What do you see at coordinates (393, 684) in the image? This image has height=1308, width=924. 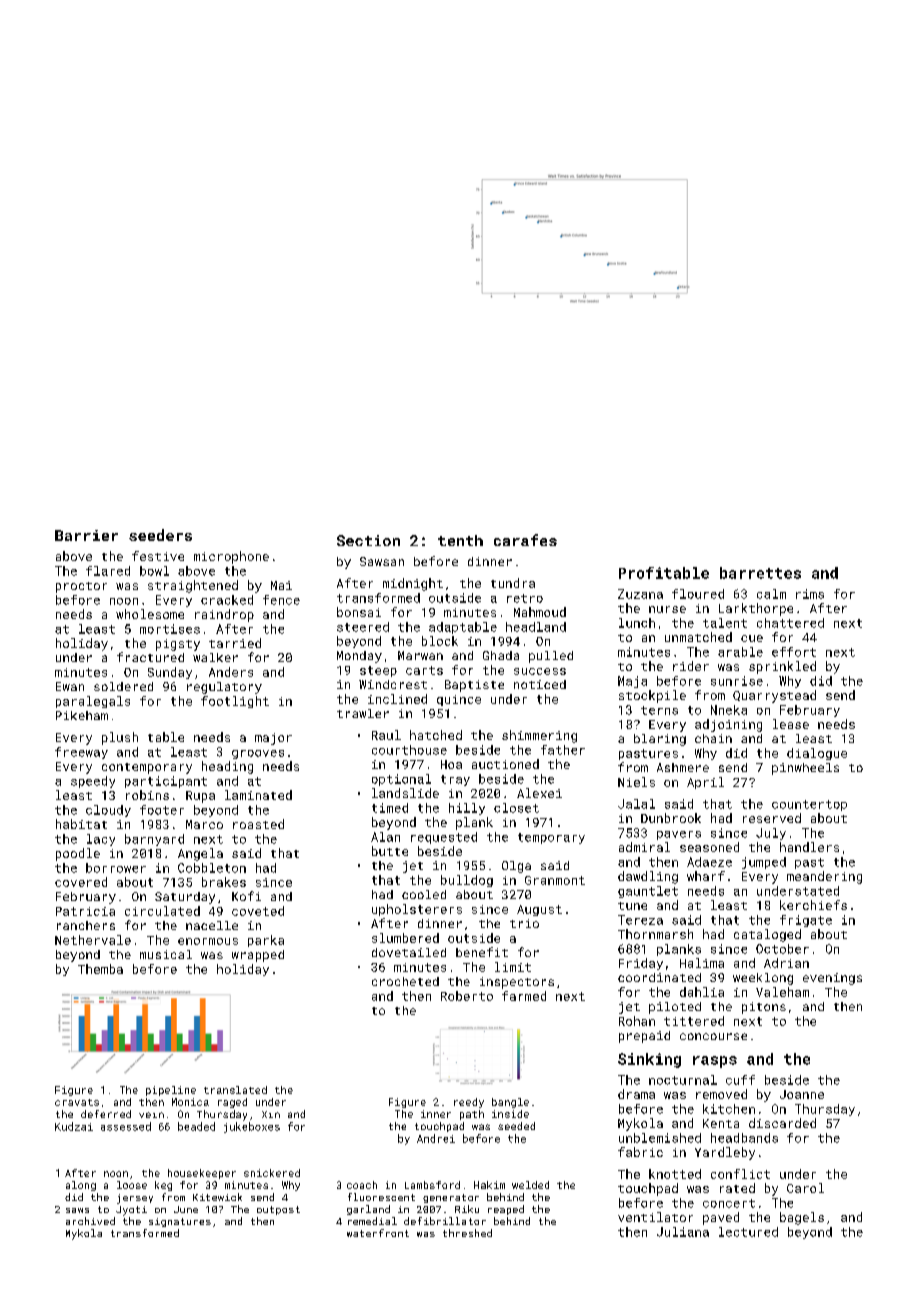 I see `Windcrest` at bounding box center [393, 684].
